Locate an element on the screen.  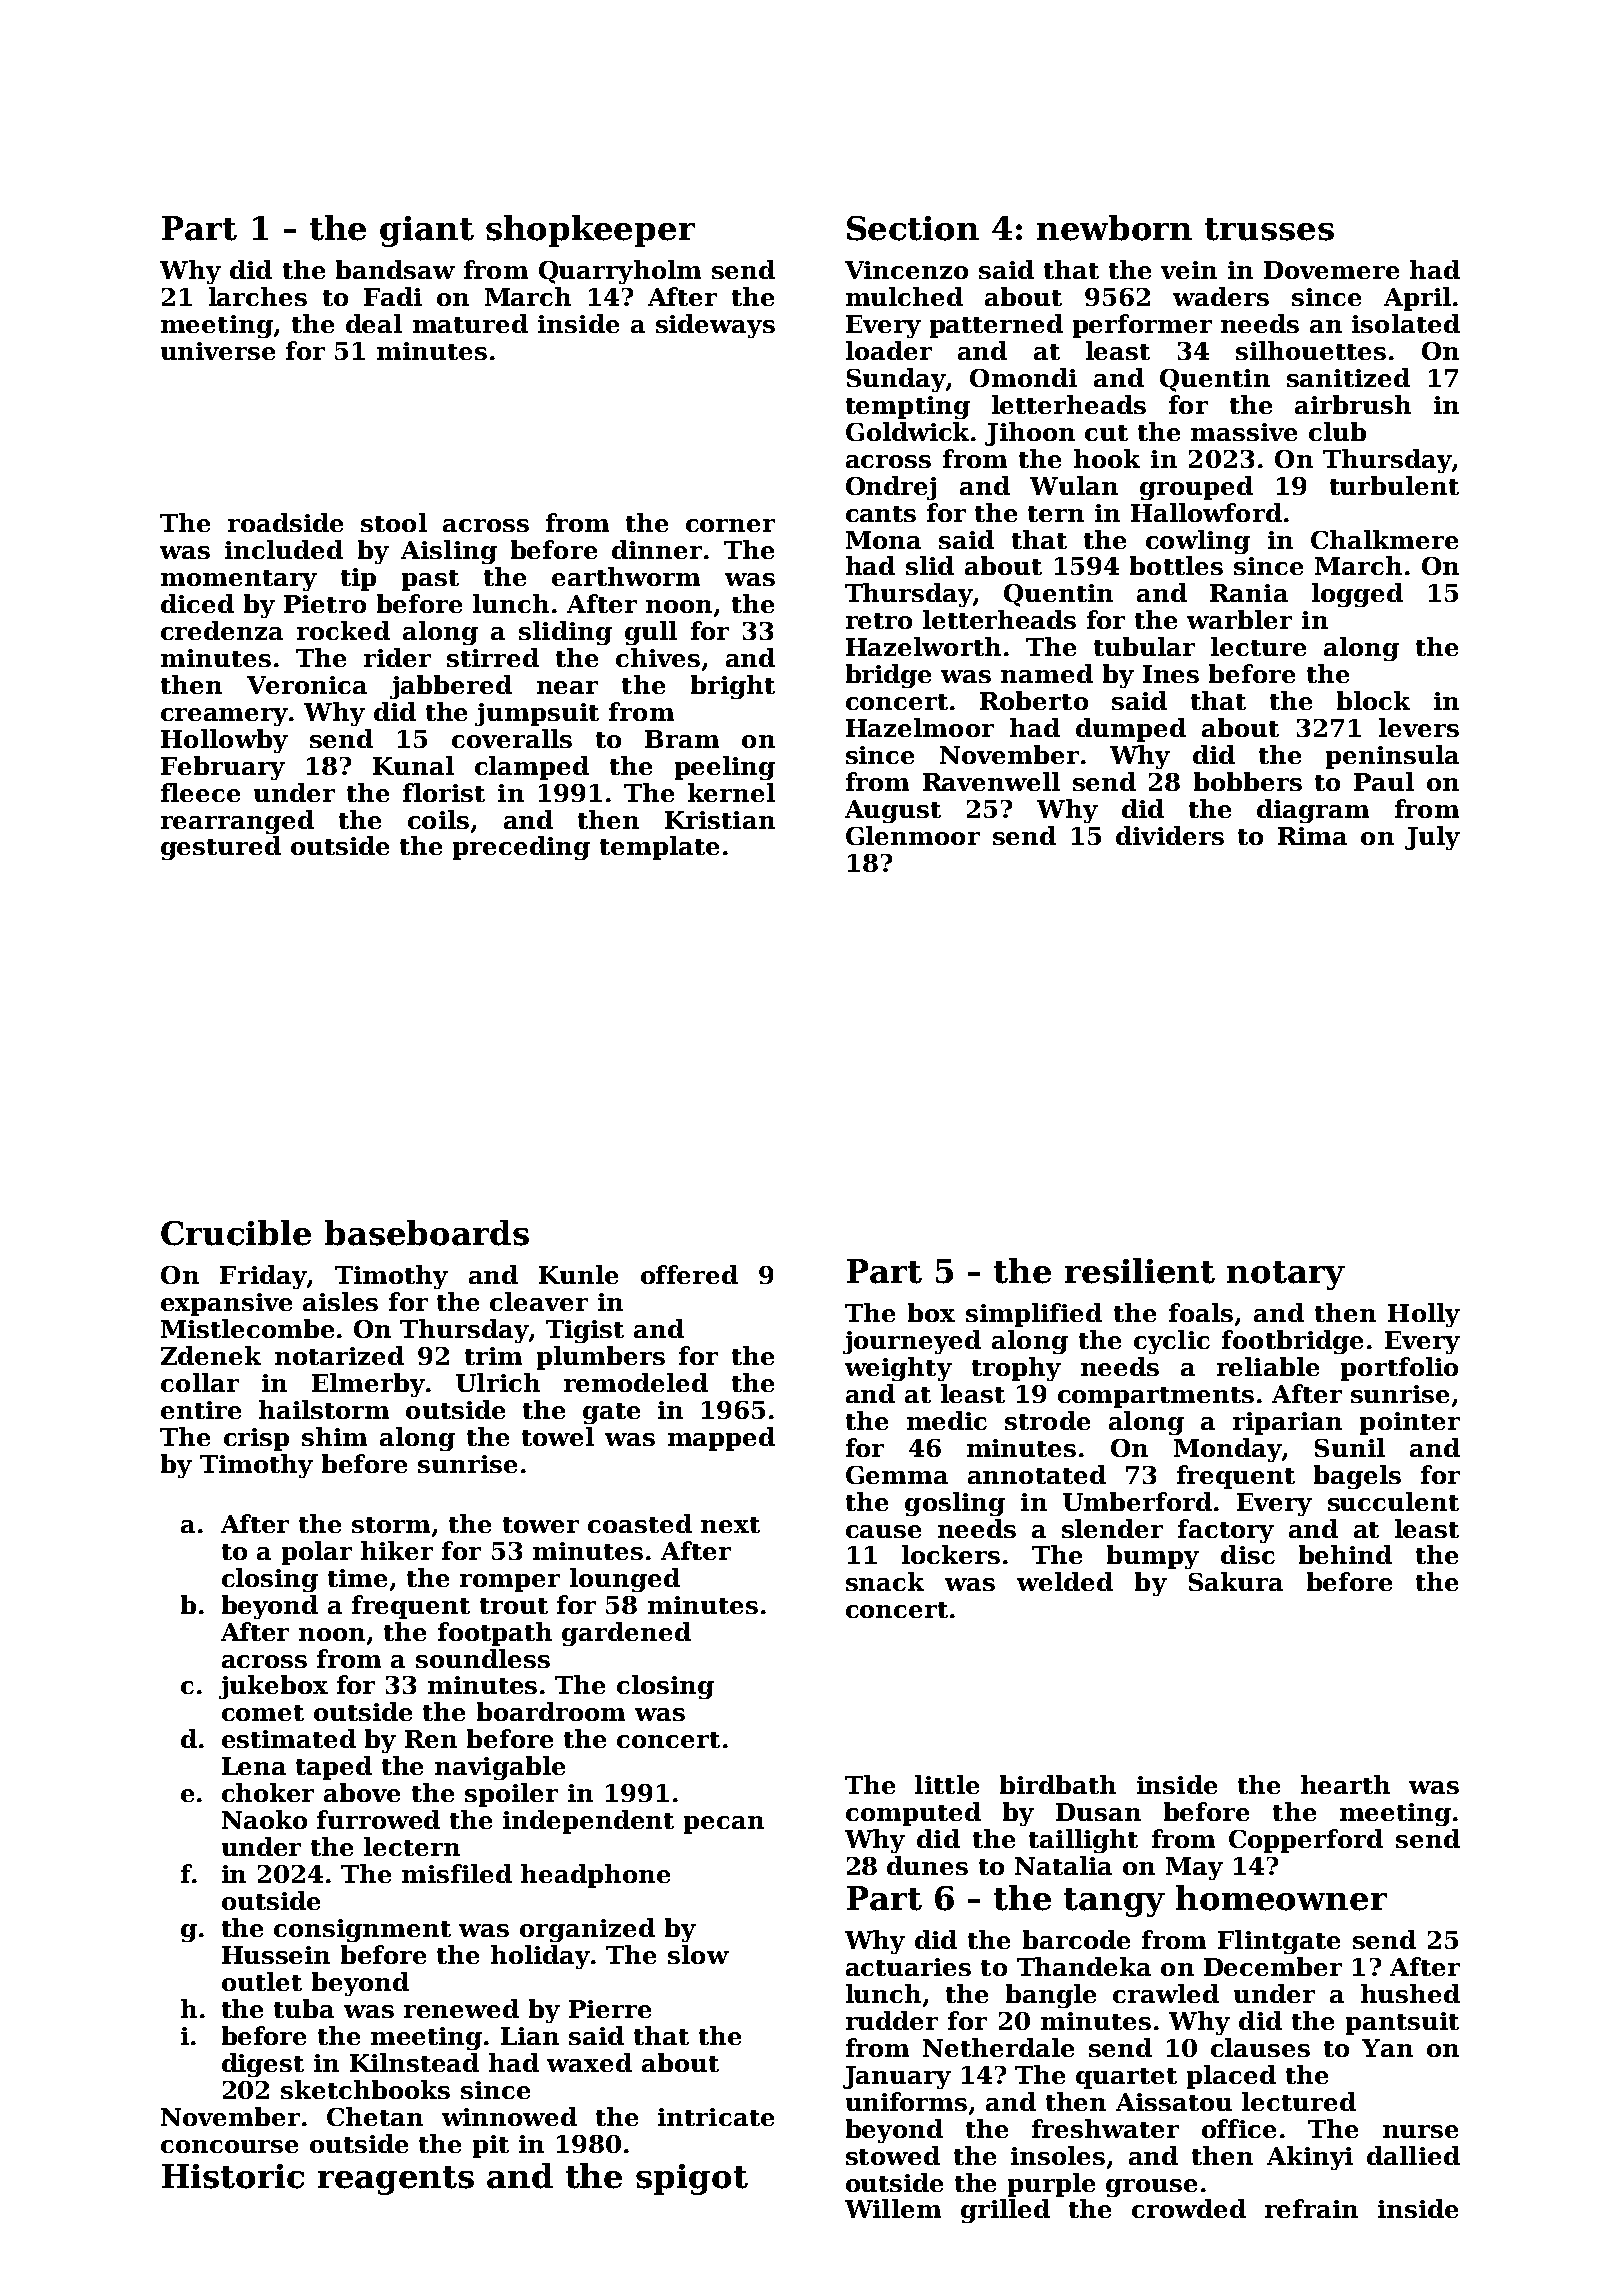
reagents is located at coordinates (396, 2180).
